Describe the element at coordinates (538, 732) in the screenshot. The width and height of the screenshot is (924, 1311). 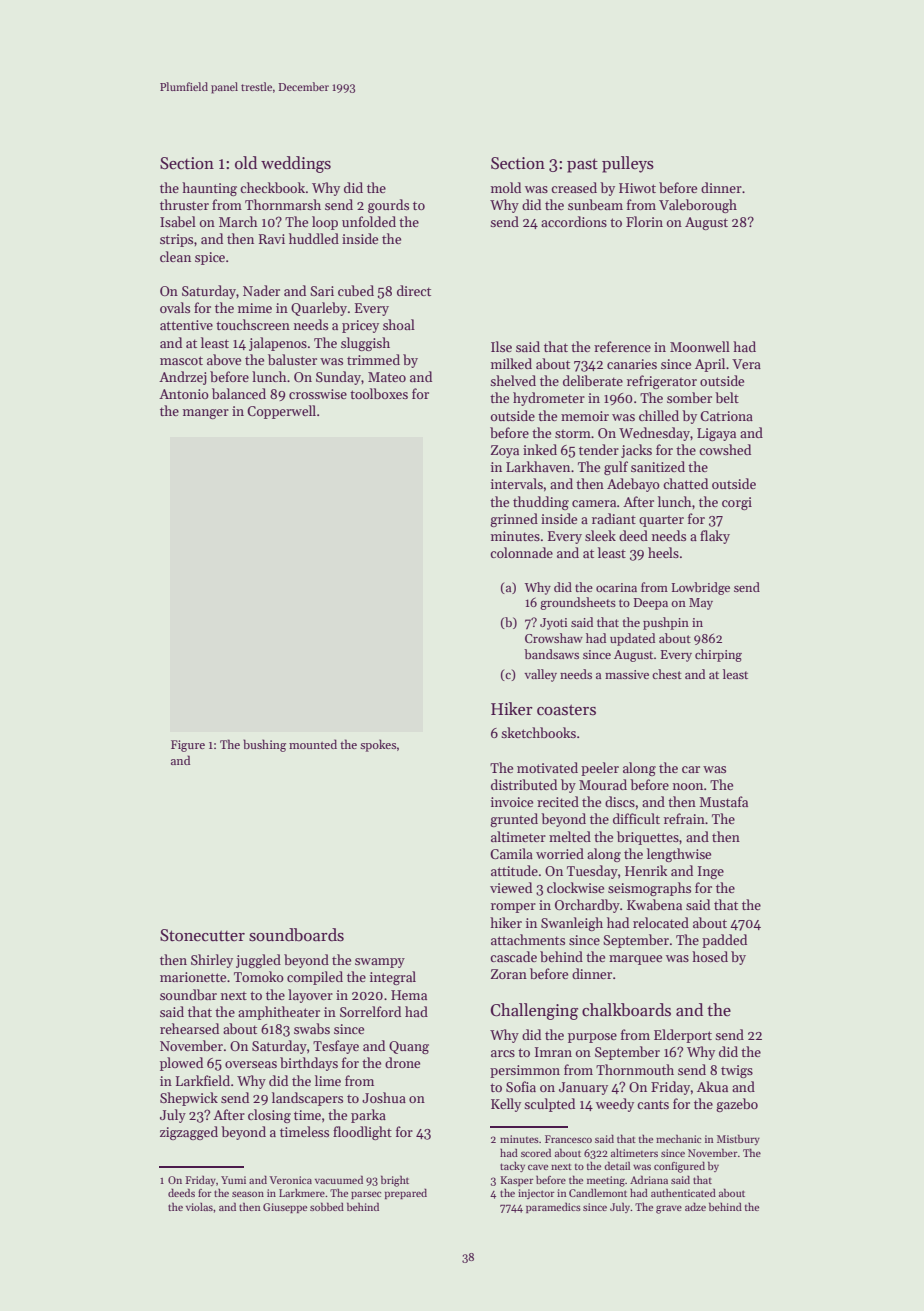
I see `sketchbooks` at that location.
